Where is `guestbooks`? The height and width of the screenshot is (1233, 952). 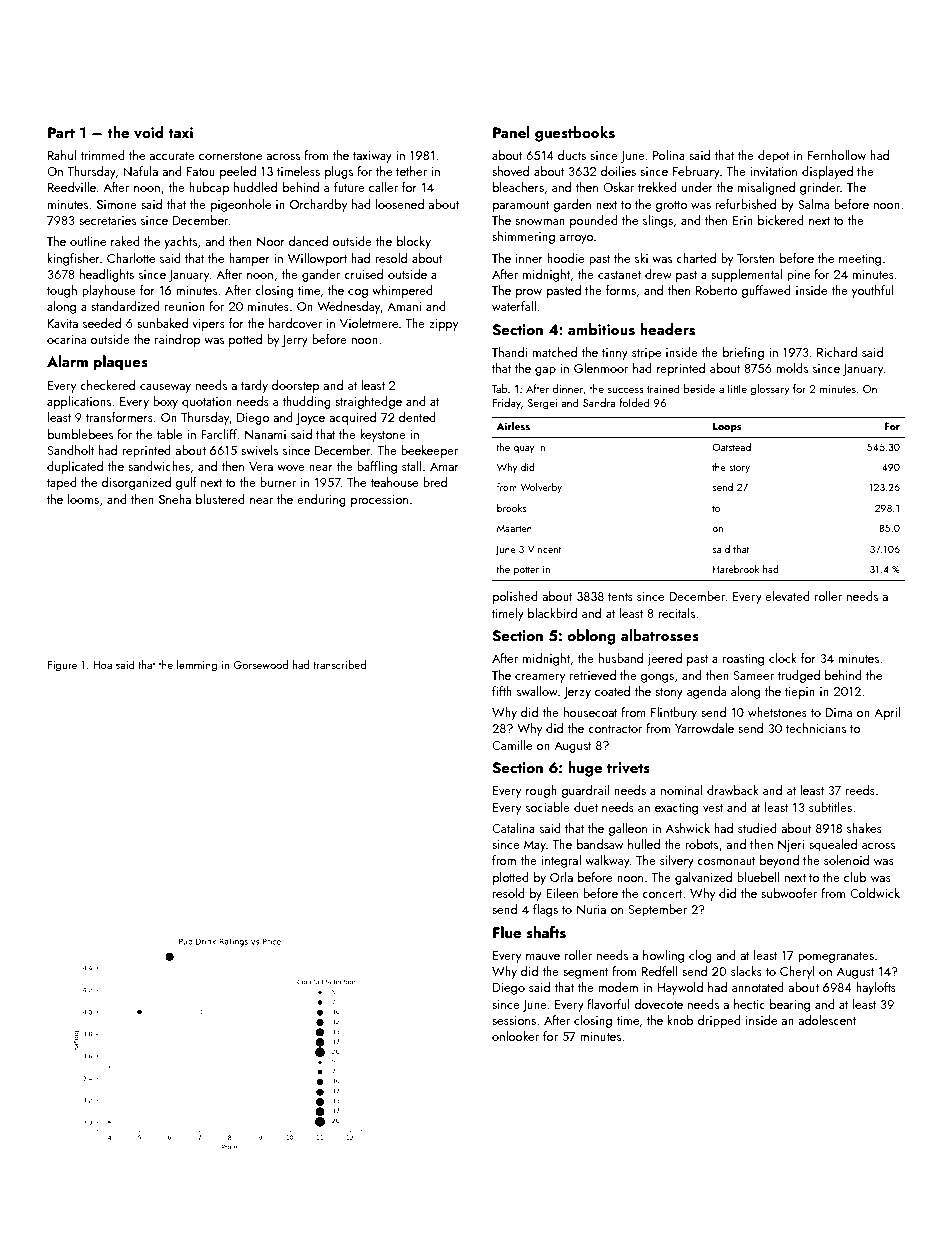
guestbooks is located at coordinates (575, 134).
